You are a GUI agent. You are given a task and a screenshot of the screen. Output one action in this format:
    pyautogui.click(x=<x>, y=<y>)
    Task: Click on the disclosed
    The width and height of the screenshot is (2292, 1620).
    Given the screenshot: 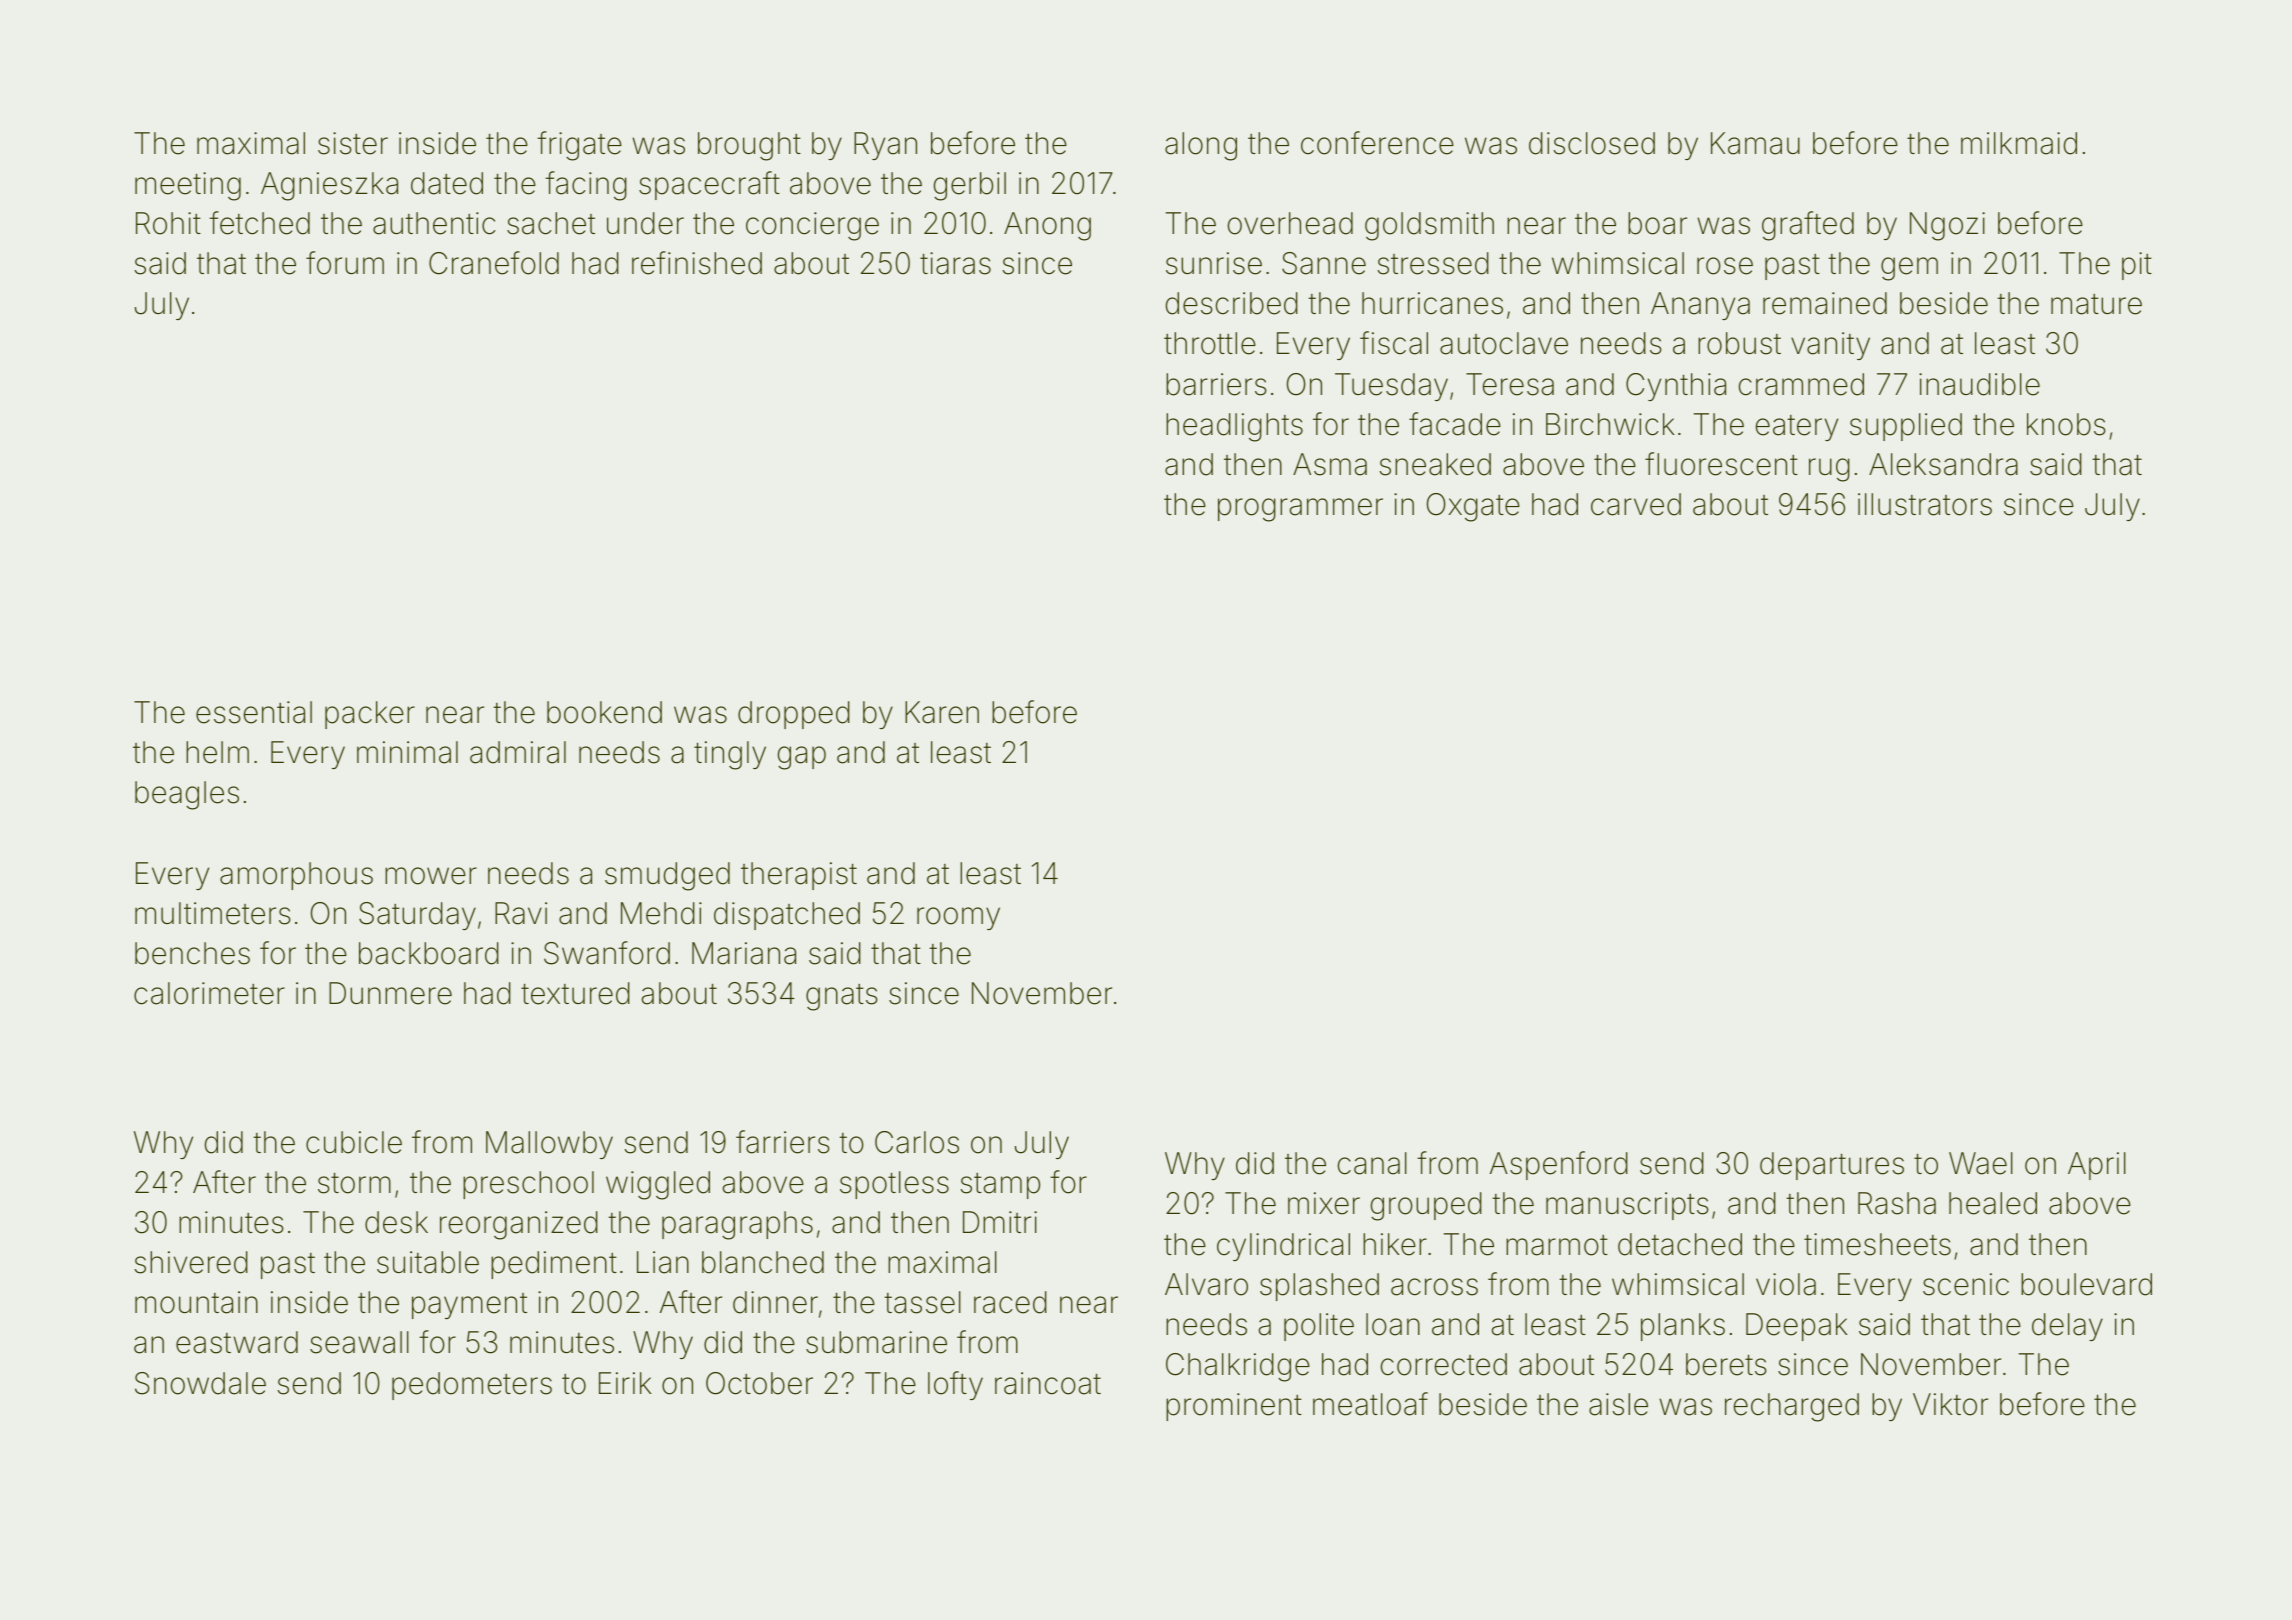 What is the action you would take?
    pyautogui.click(x=1592, y=143)
